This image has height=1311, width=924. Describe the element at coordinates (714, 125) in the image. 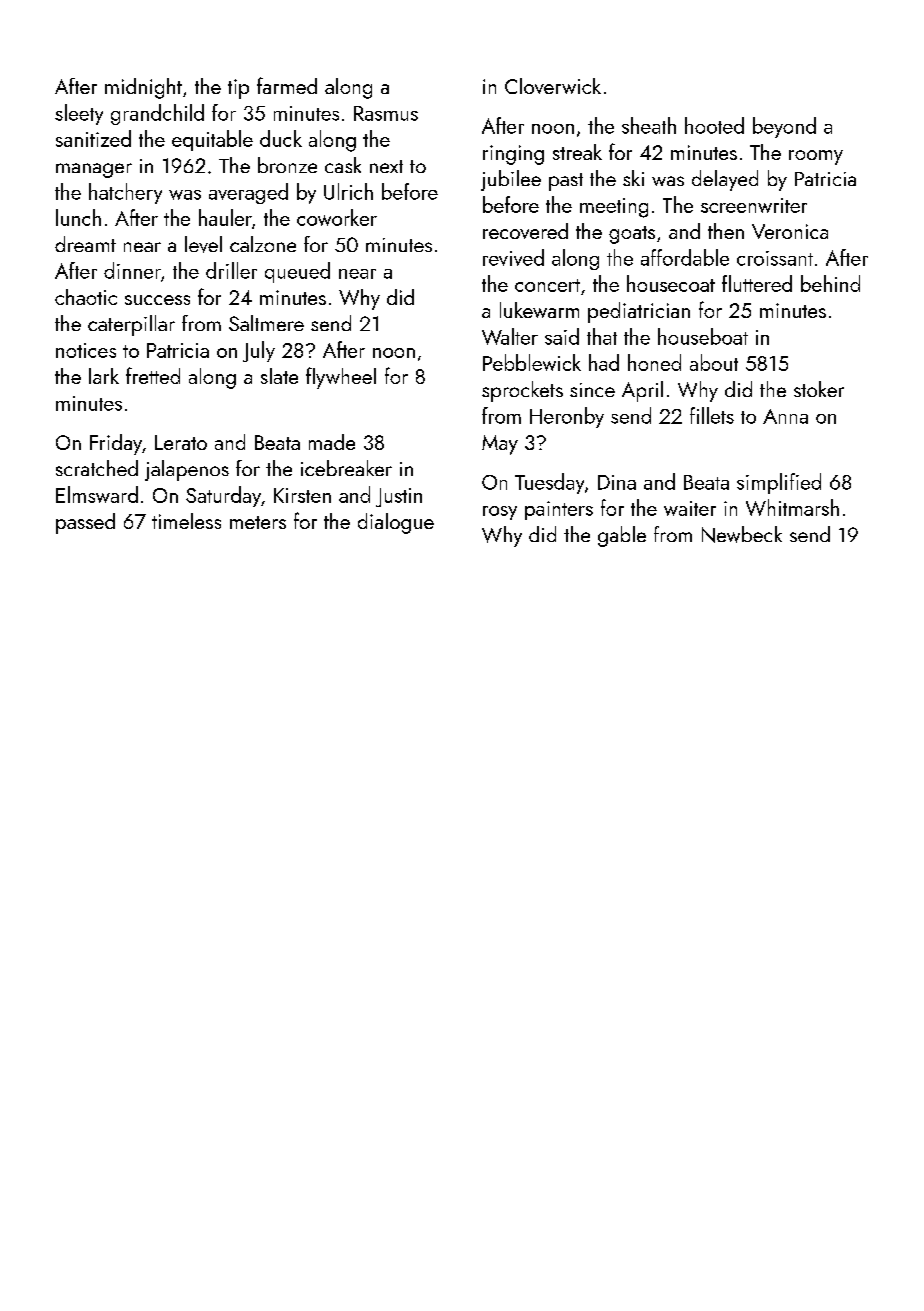

I see `hooted` at that location.
